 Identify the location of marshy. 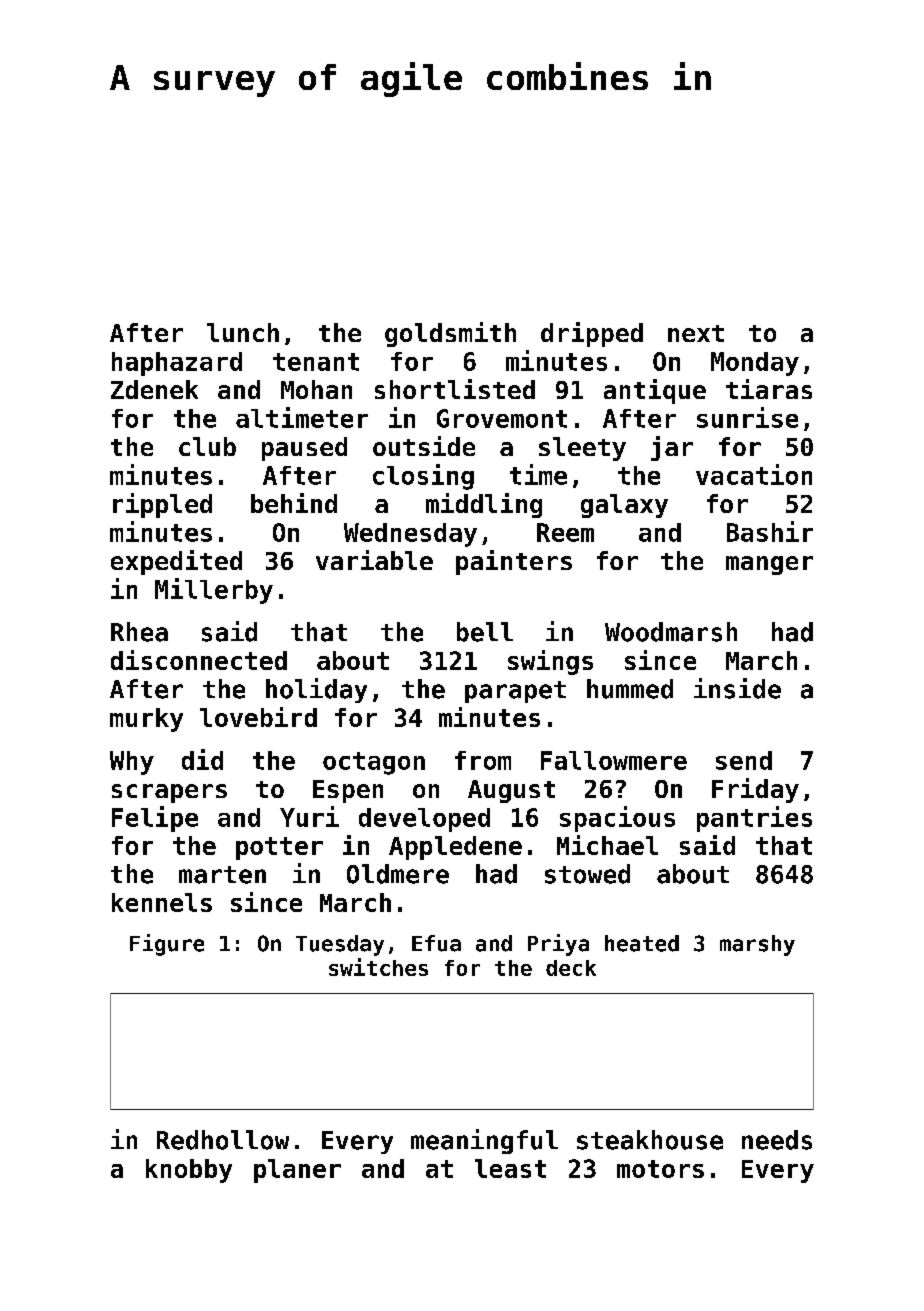
(757, 945).
